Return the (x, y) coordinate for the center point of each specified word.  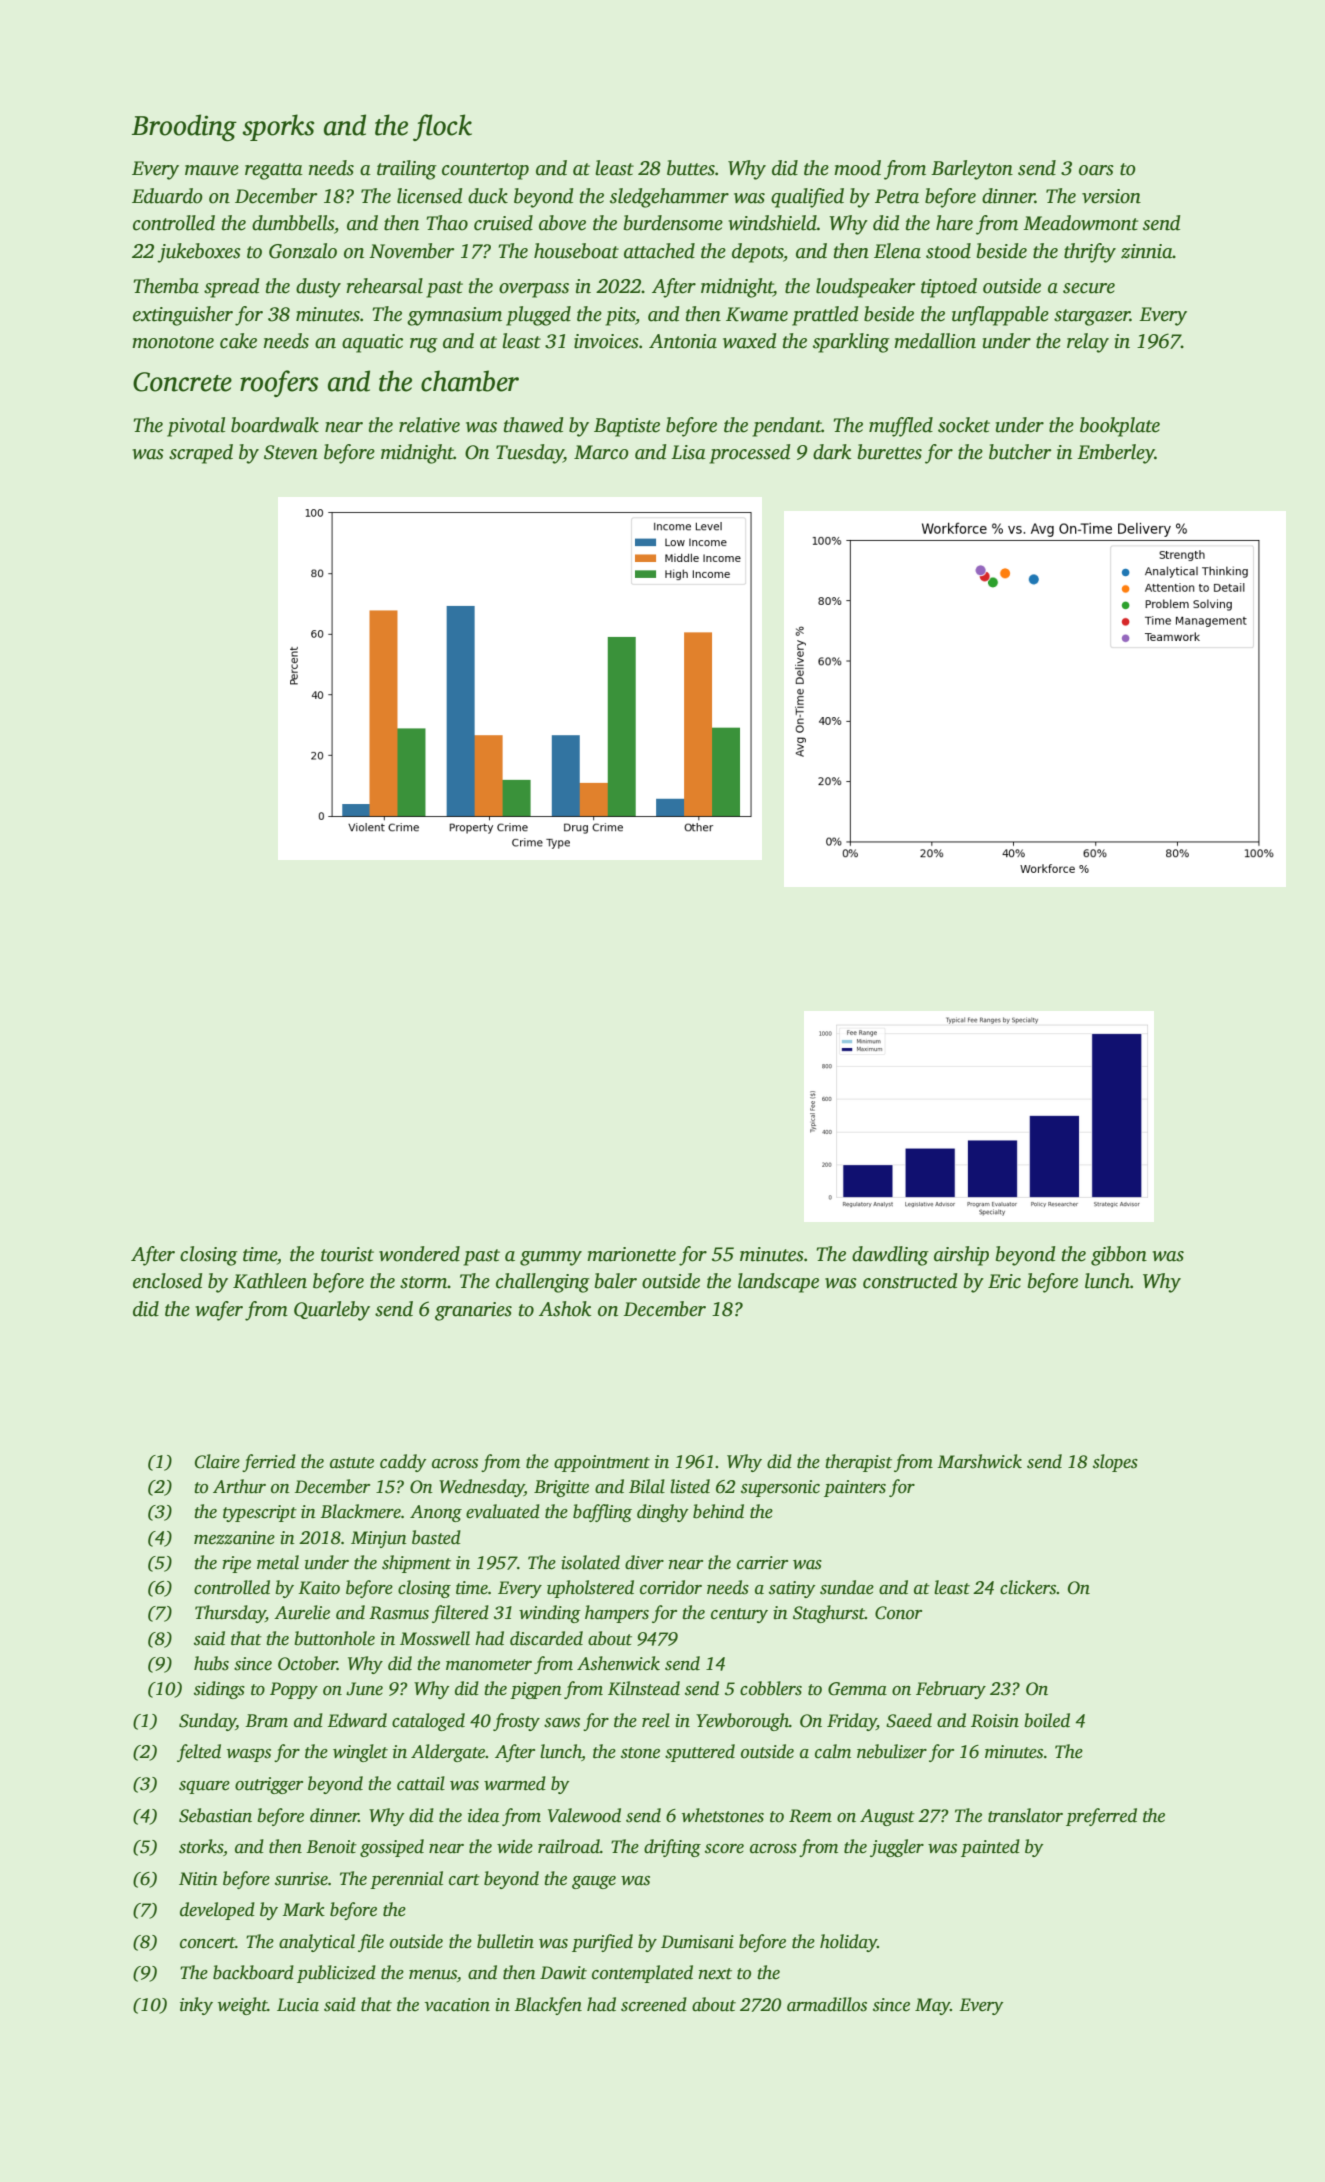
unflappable (1000, 316)
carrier (762, 1563)
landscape (778, 1283)
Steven (291, 452)
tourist (347, 1254)
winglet (360, 1753)
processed (749, 454)
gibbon (1119, 1256)
